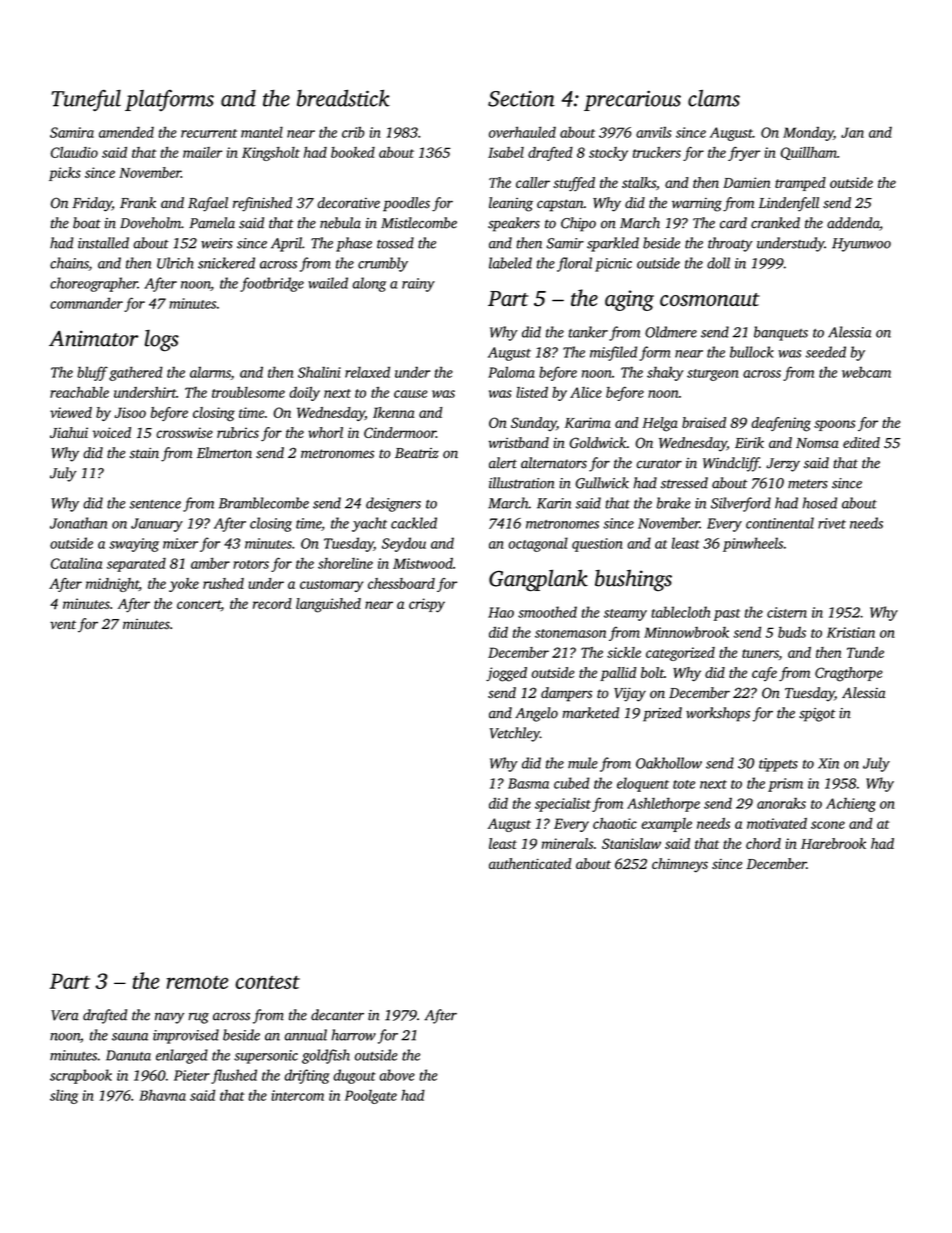 Image resolution: width=952 pixels, height=1233 pixels. I want to click on cackled, so click(414, 523).
